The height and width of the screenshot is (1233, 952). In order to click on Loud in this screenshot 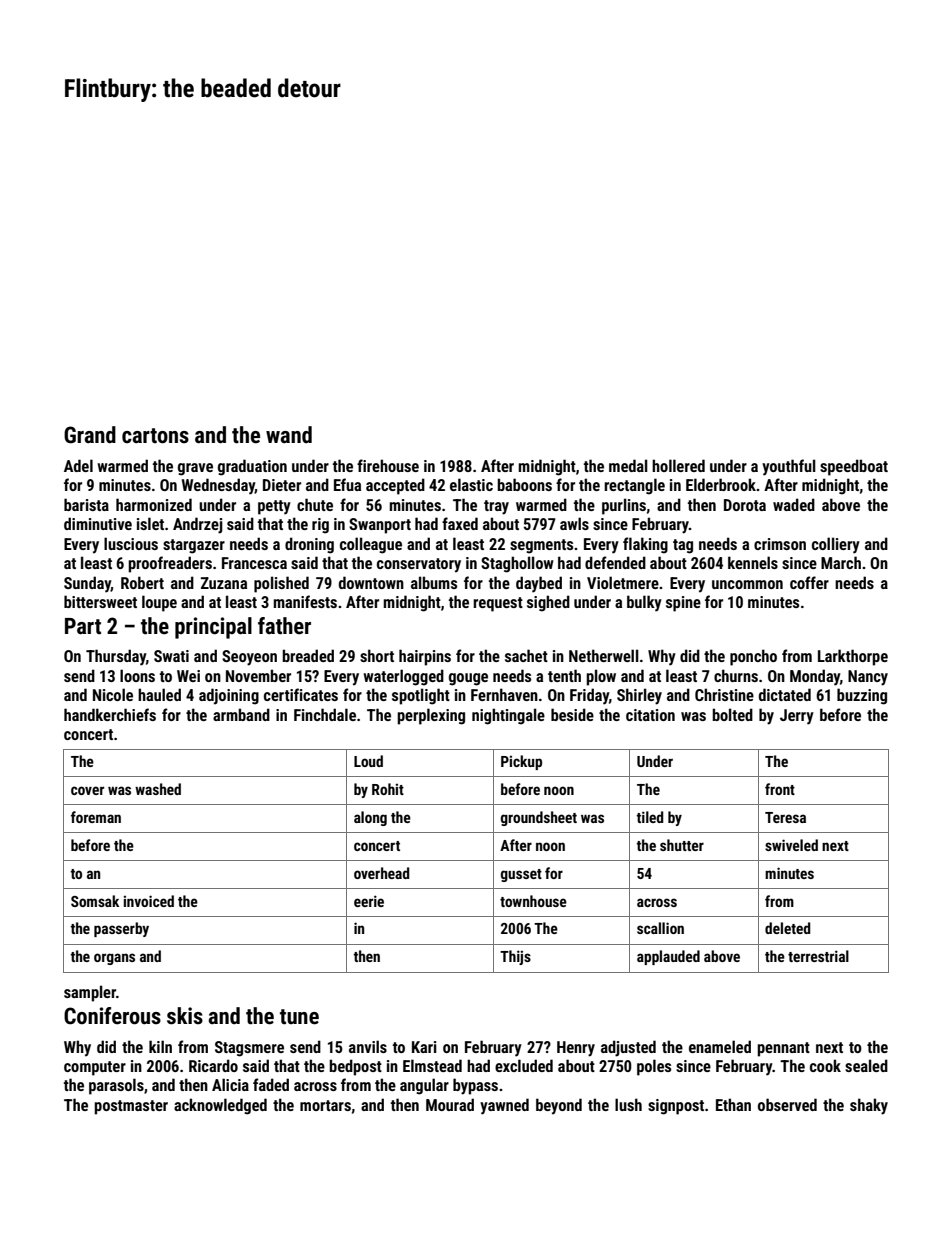, I will do `click(368, 761)`.
